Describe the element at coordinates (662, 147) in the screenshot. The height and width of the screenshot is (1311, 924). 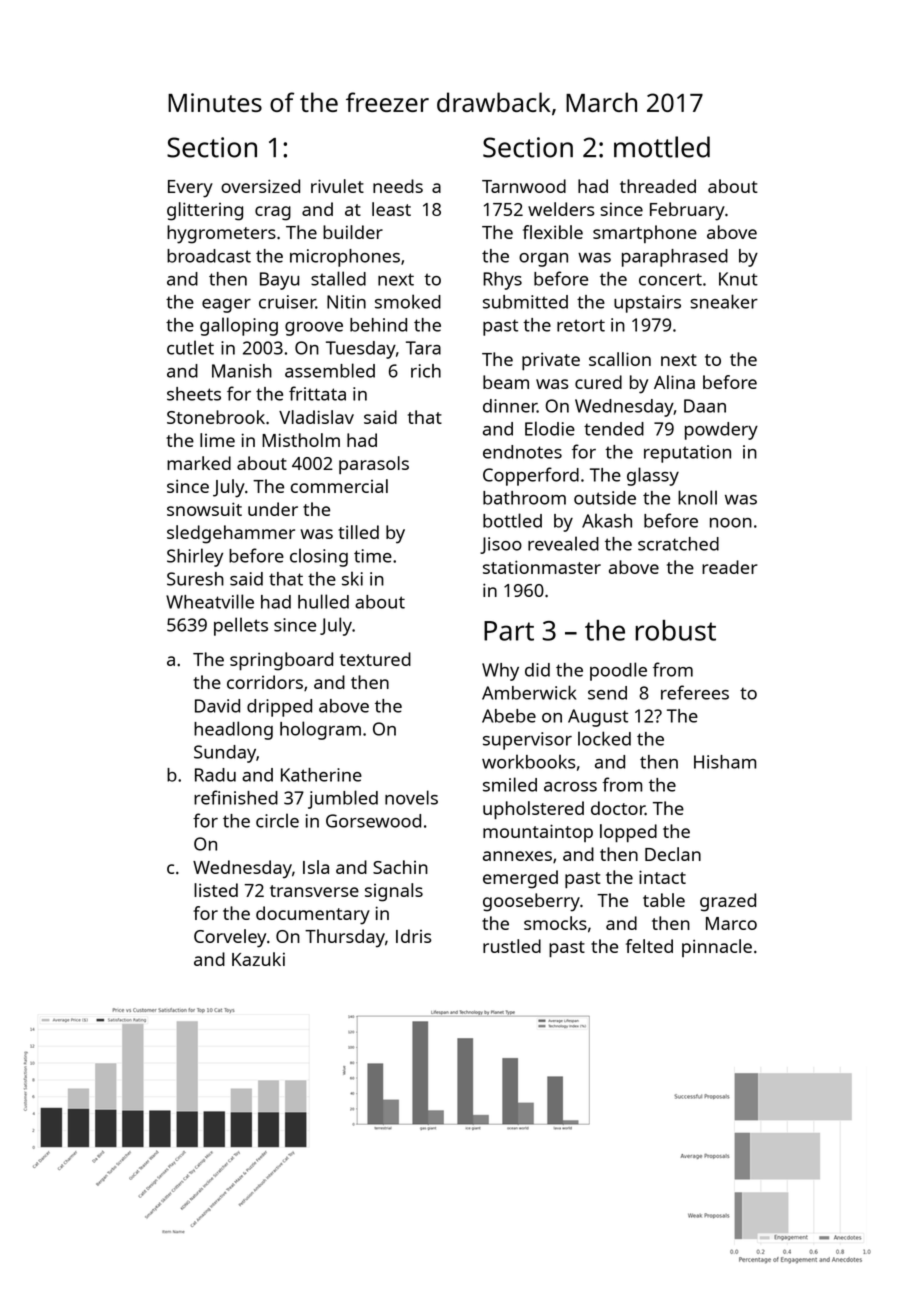
I see `mottled` at that location.
